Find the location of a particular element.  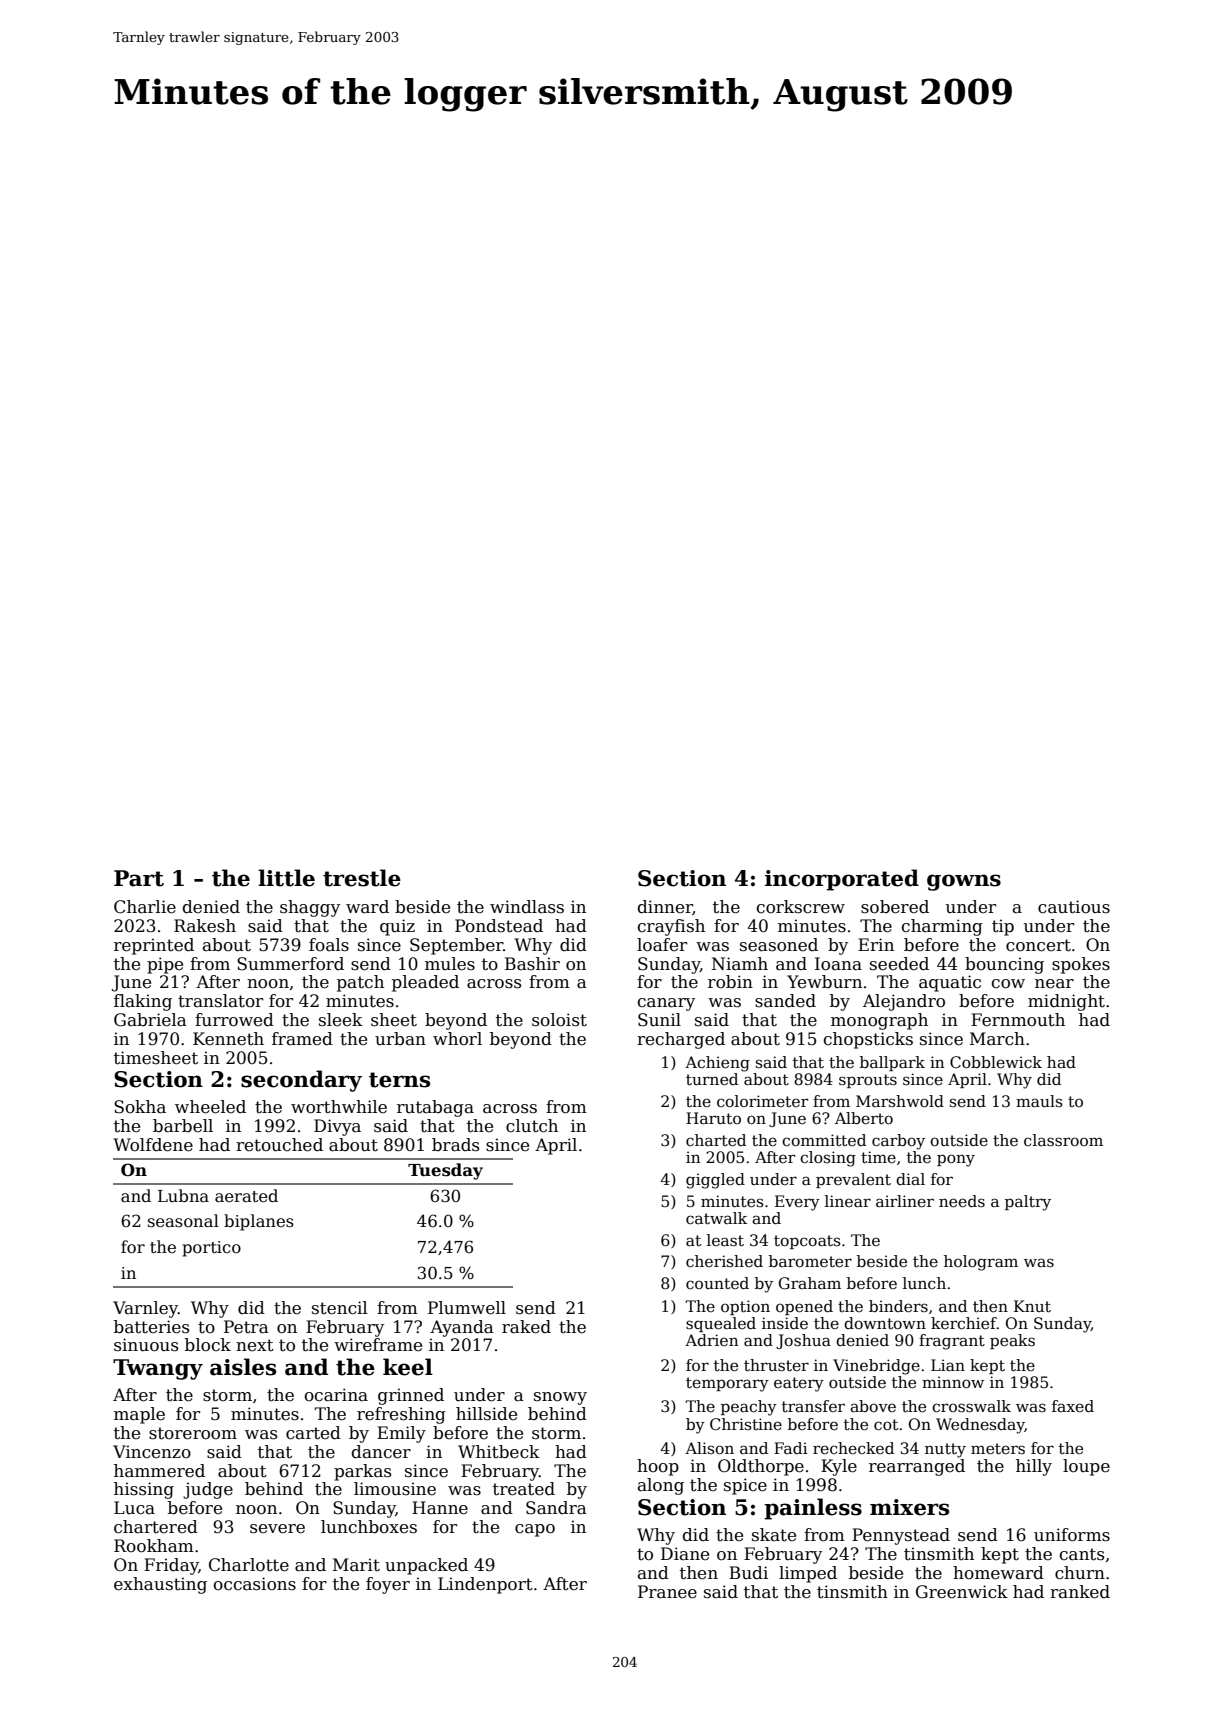

little is located at coordinates (286, 878).
